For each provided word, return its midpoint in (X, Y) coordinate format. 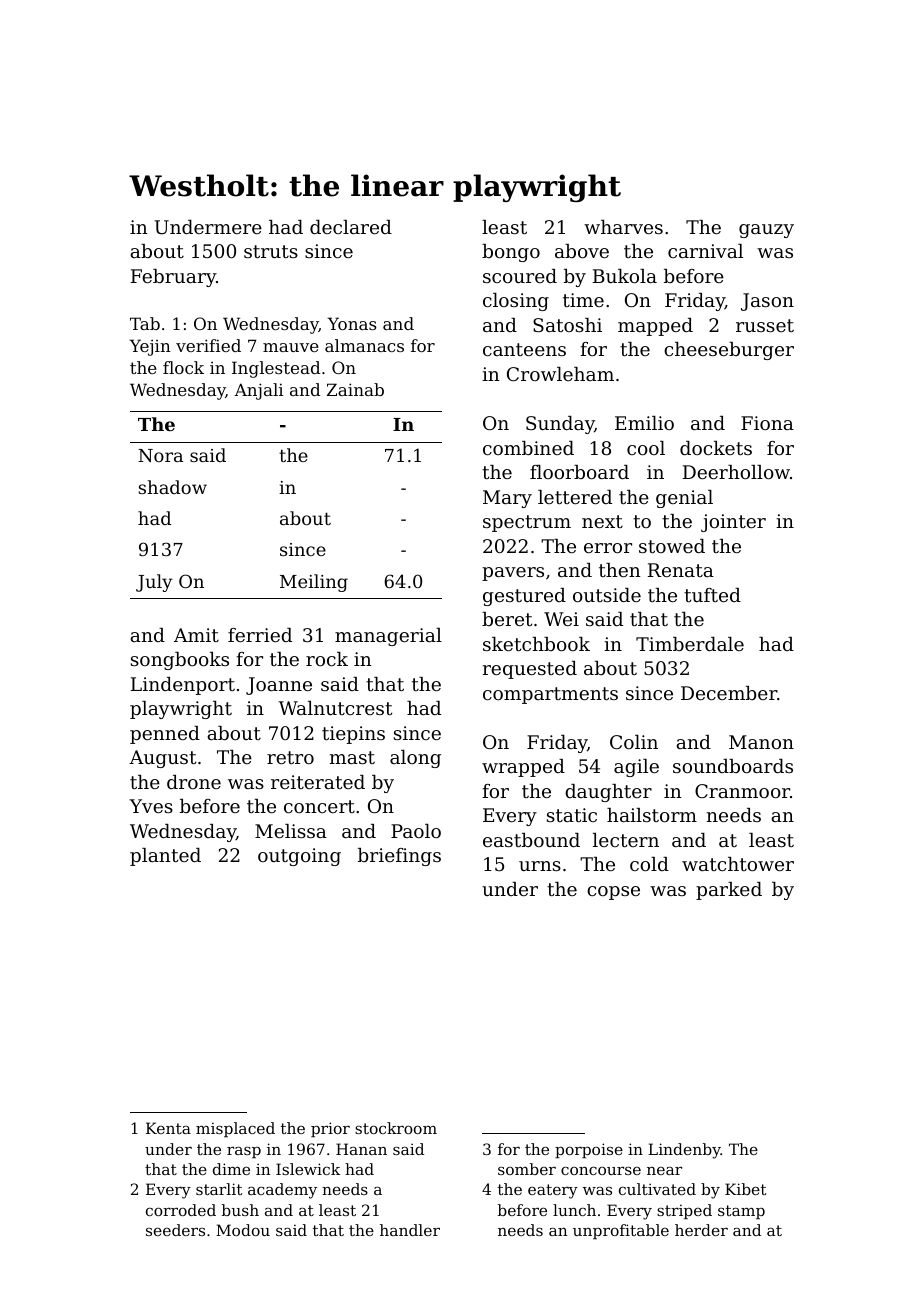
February (173, 278)
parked (729, 891)
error (608, 548)
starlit (219, 1189)
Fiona (767, 423)
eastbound (531, 840)
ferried (260, 635)
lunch (574, 1210)
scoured (520, 276)
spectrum (527, 523)
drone (194, 782)
